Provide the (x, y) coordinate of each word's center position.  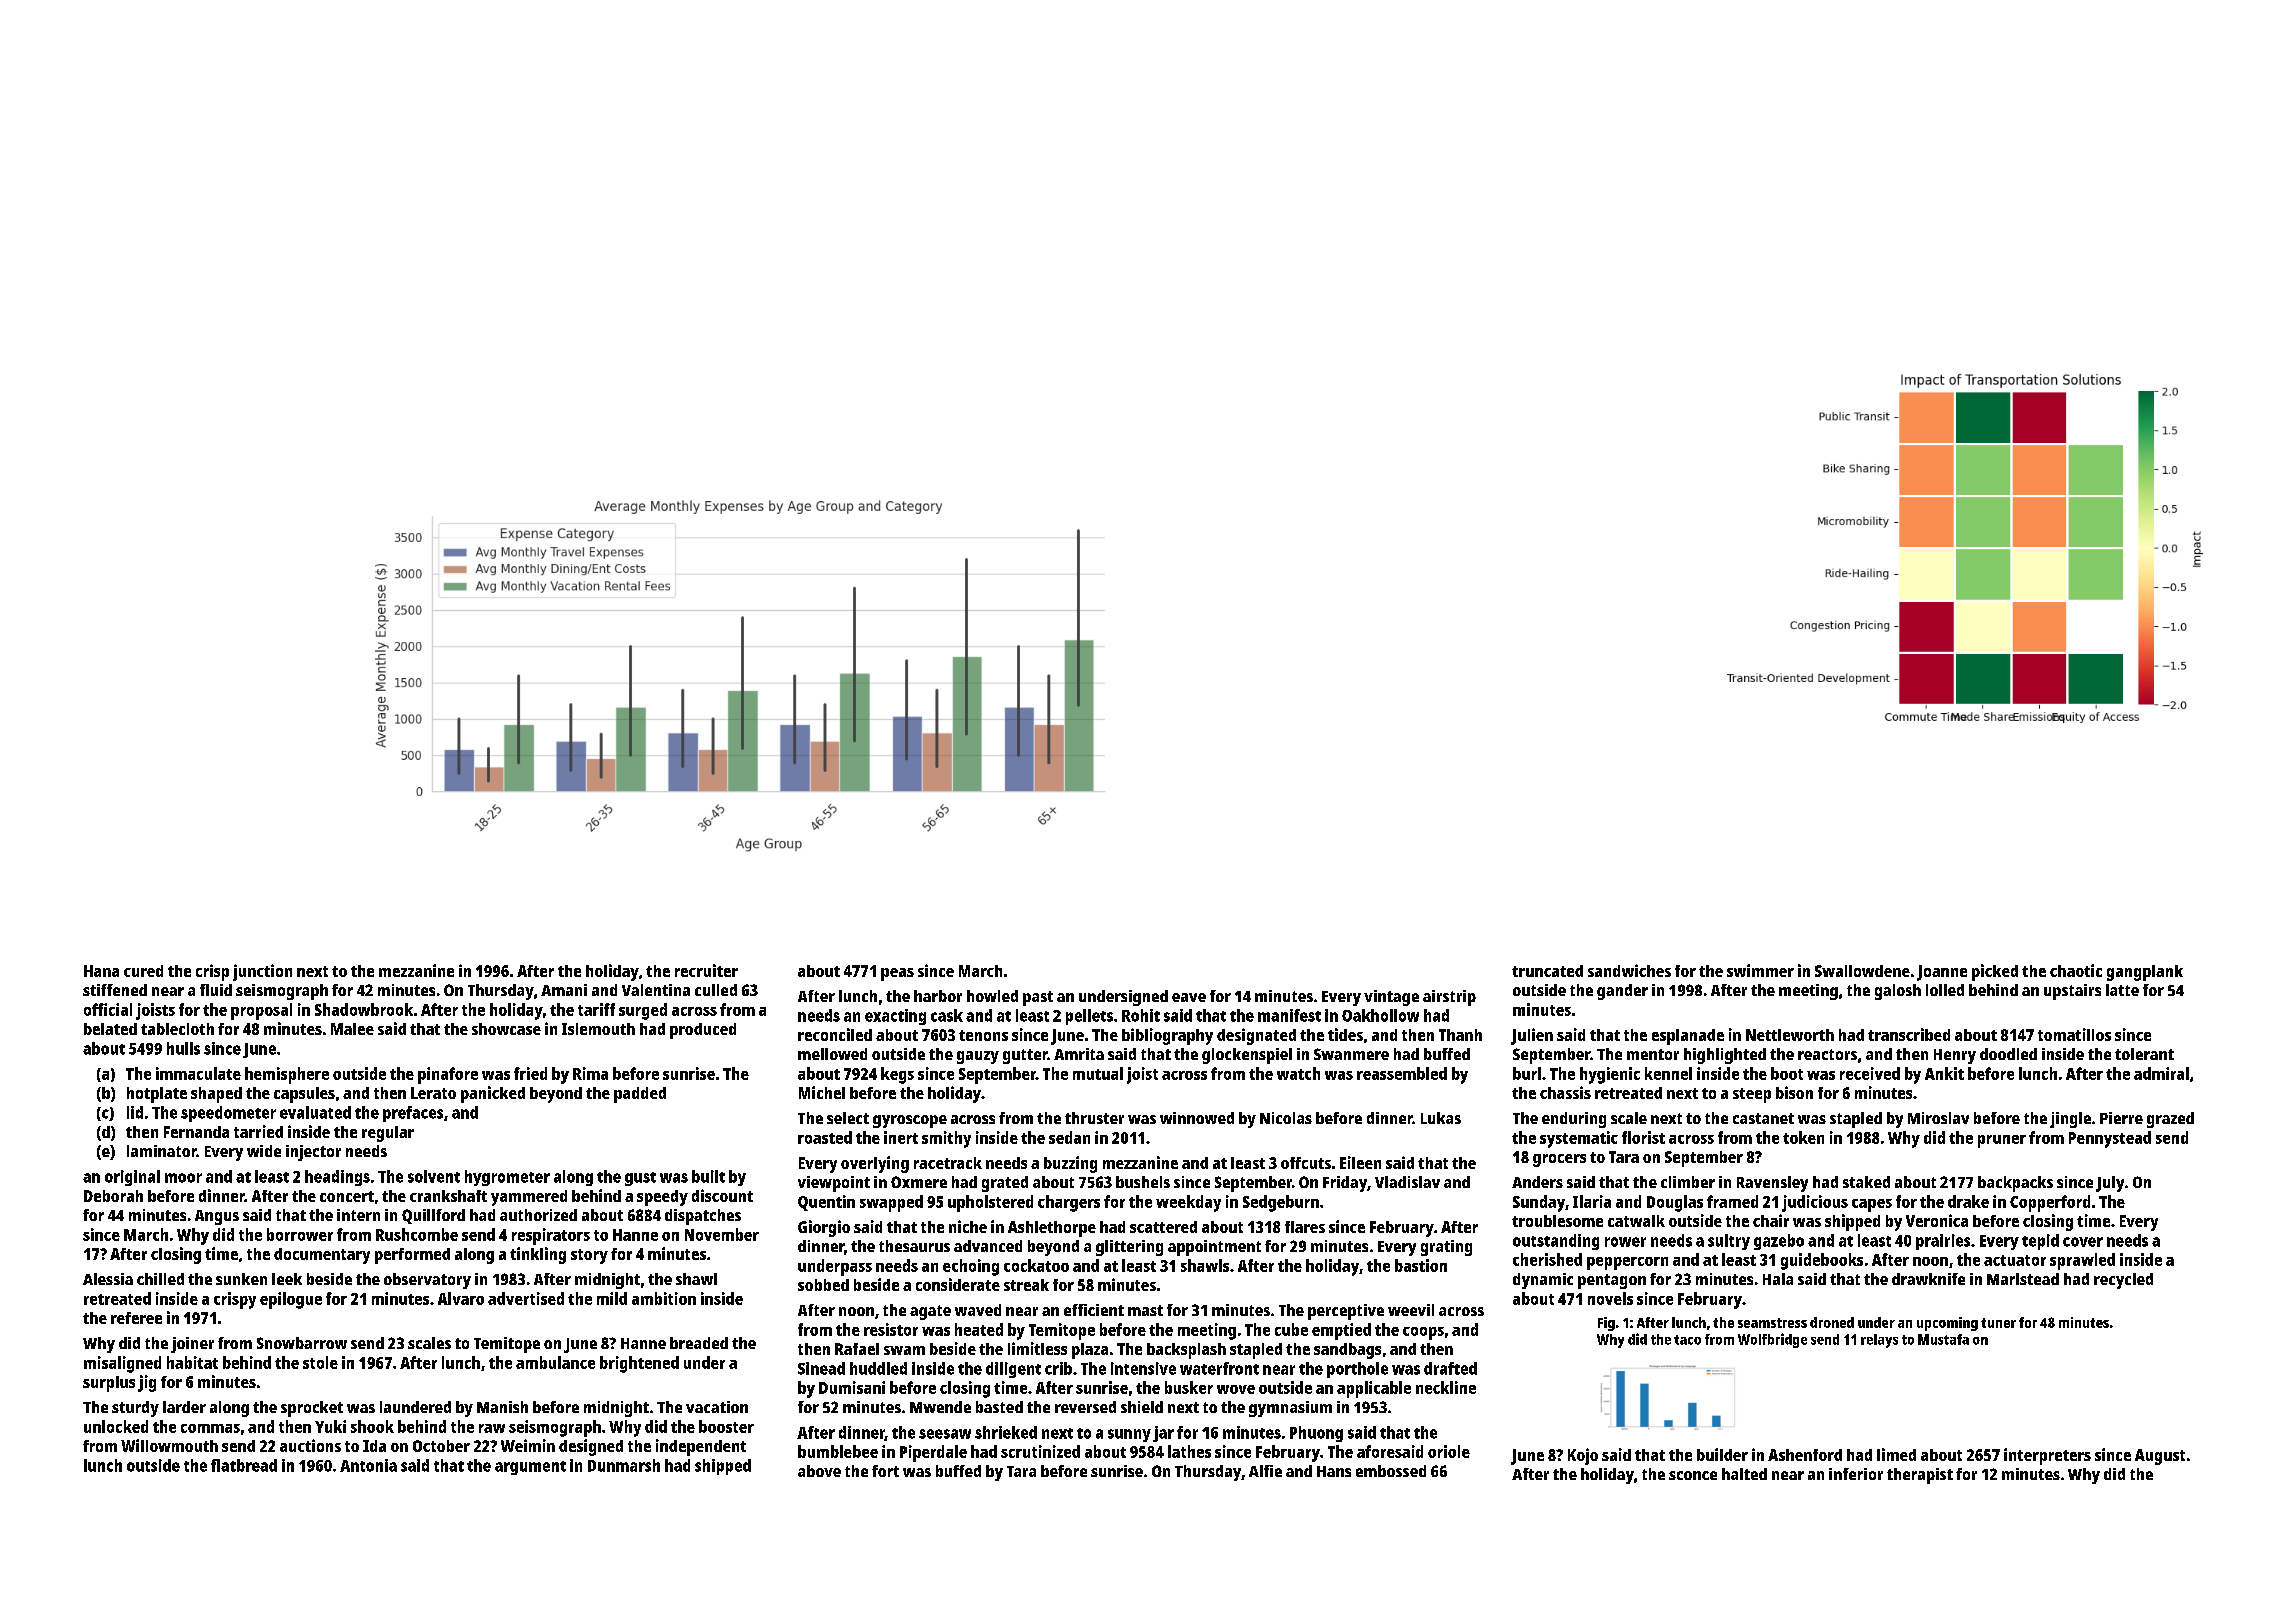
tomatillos (2074, 1034)
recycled (2123, 1281)
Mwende (940, 1407)
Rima (590, 1073)
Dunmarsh (624, 1465)
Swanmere (1351, 1054)
